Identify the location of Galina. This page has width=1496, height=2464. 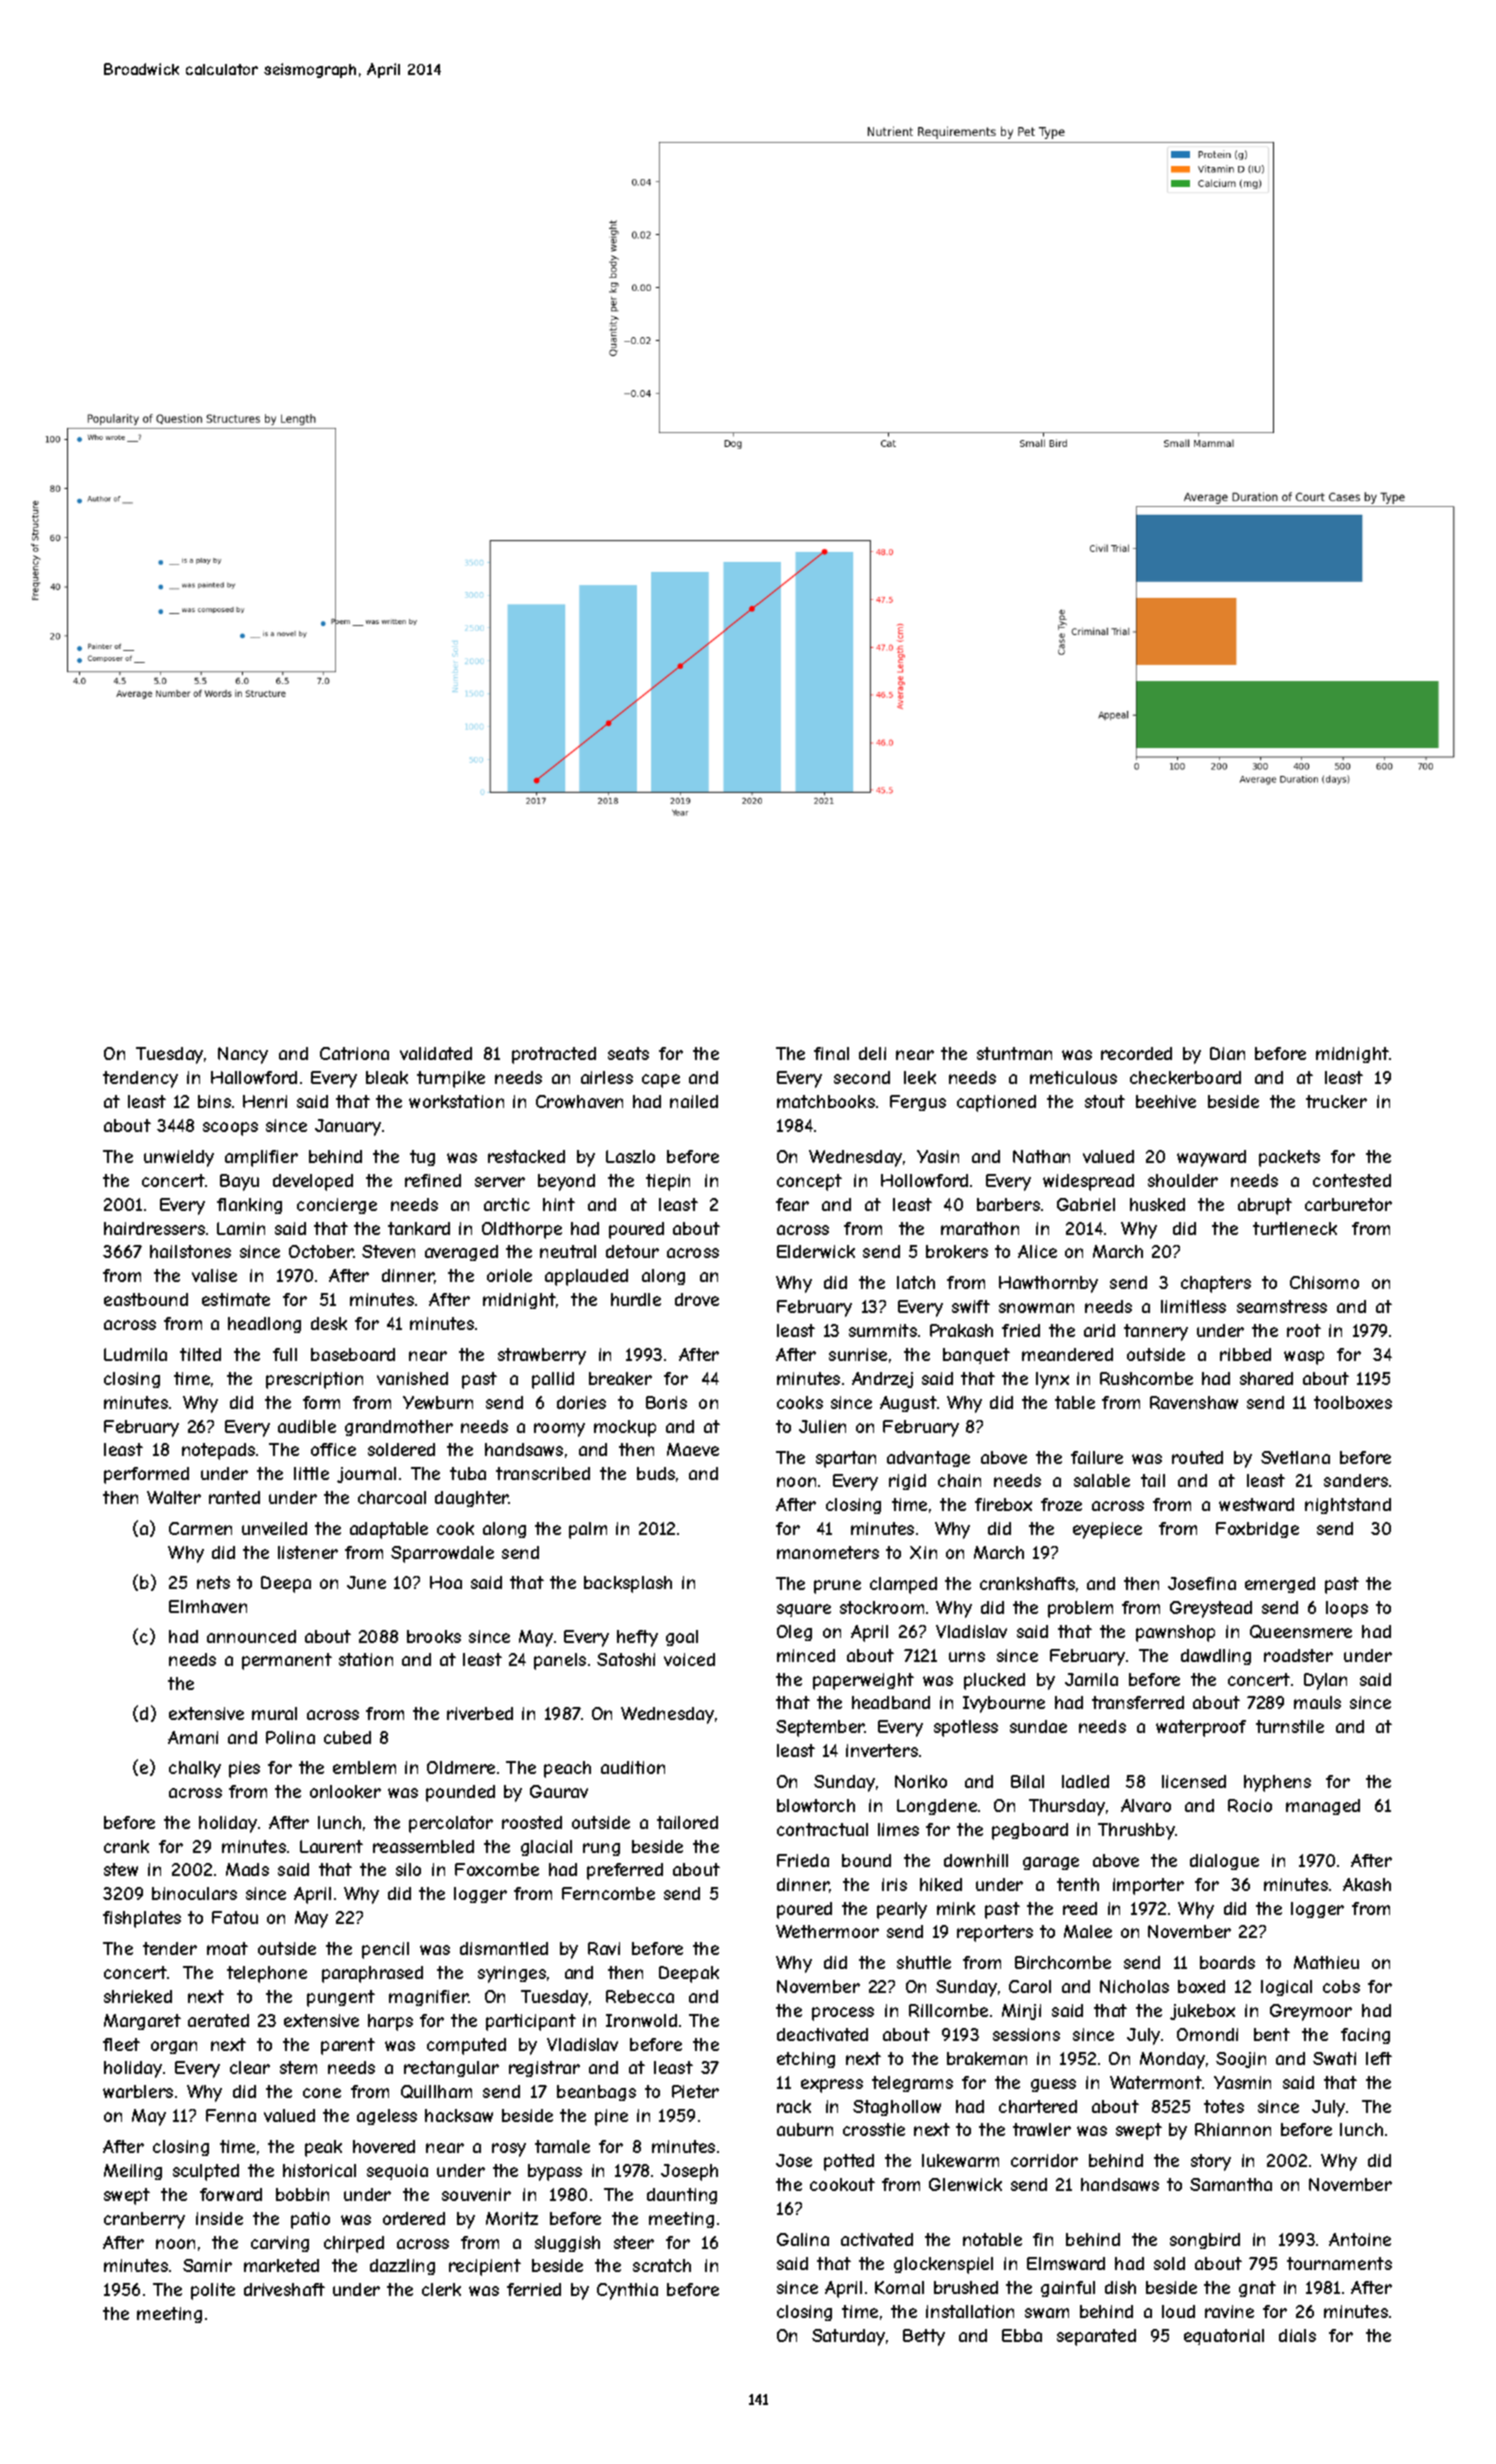
(803, 2239).
